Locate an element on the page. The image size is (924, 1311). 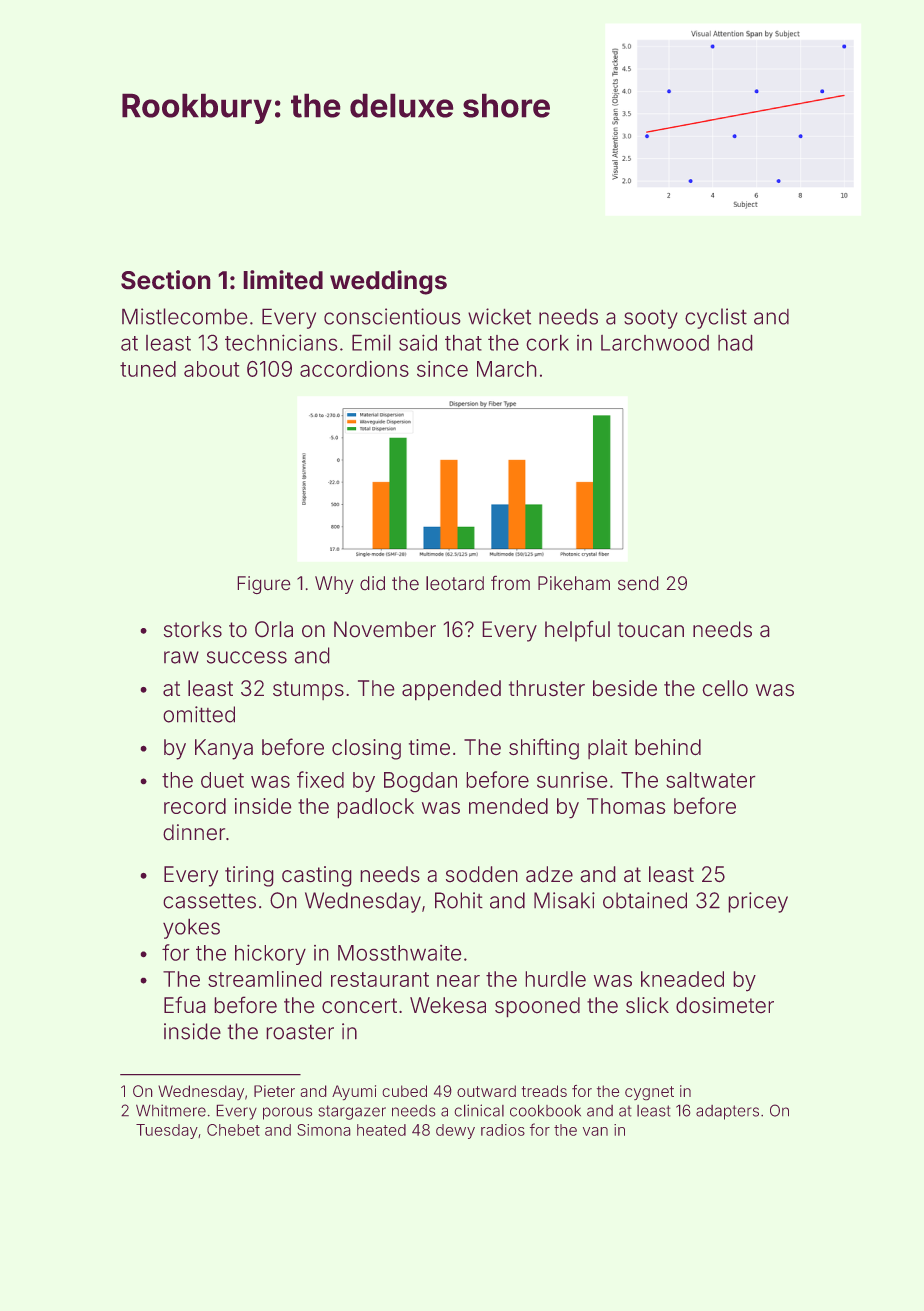
Whitmere is located at coordinates (171, 1110).
